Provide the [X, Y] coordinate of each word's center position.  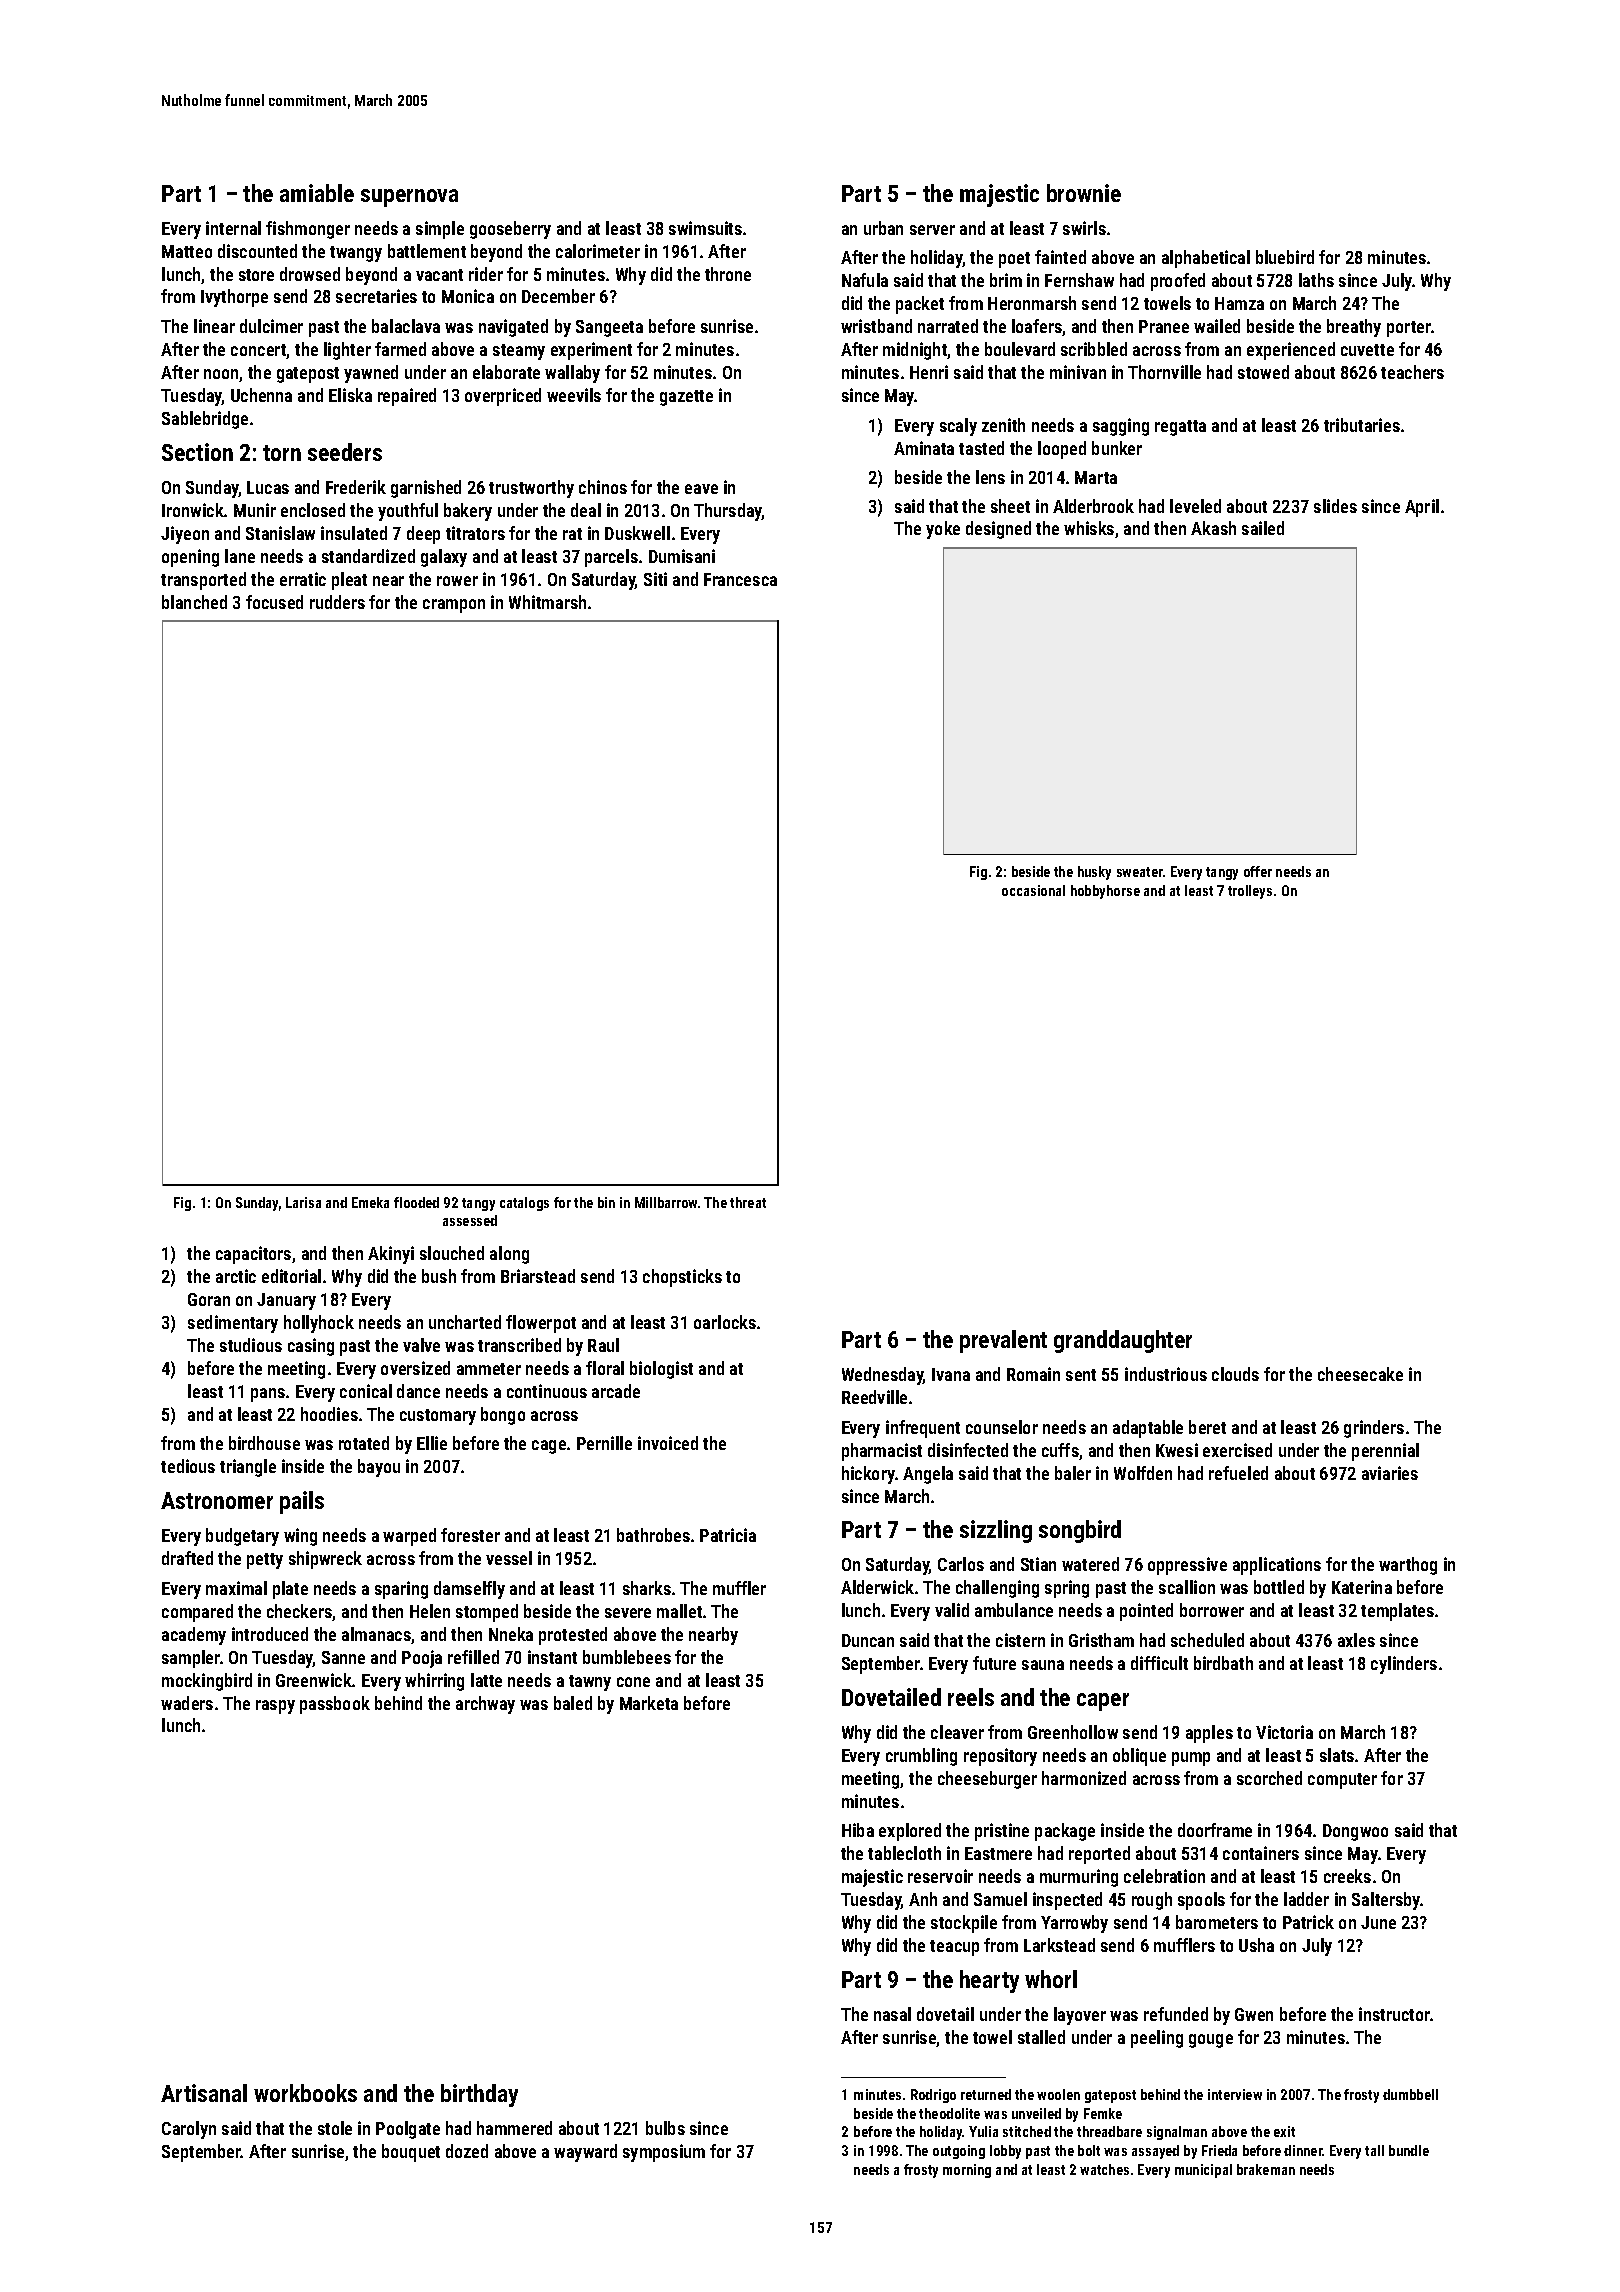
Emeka [370, 1202]
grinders [1374, 1429]
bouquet [411, 2153]
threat [748, 1202]
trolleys [1250, 892]
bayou [379, 1468]
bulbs [665, 2128]
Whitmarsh [547, 602]
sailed [1263, 528]
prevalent [1003, 1341]
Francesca [740, 579]
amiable [317, 193]
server [932, 230]
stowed [1263, 372]
